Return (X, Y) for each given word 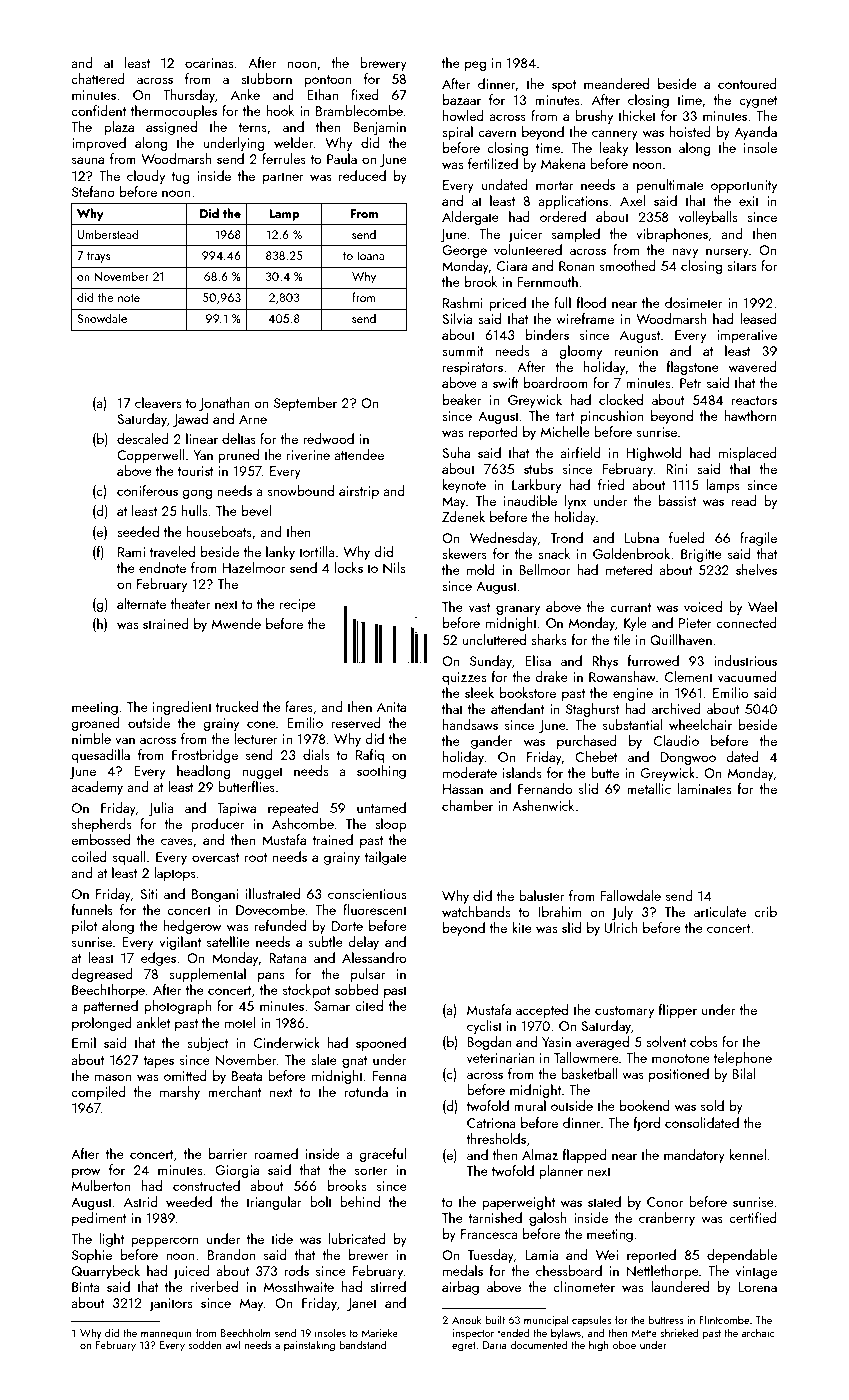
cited (369, 1005)
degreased (102, 975)
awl (233, 1344)
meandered (616, 83)
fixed (365, 94)
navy (685, 253)
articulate (720, 911)
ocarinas (209, 63)
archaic (758, 1332)
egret (464, 1347)
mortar (554, 185)
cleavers (158, 402)
